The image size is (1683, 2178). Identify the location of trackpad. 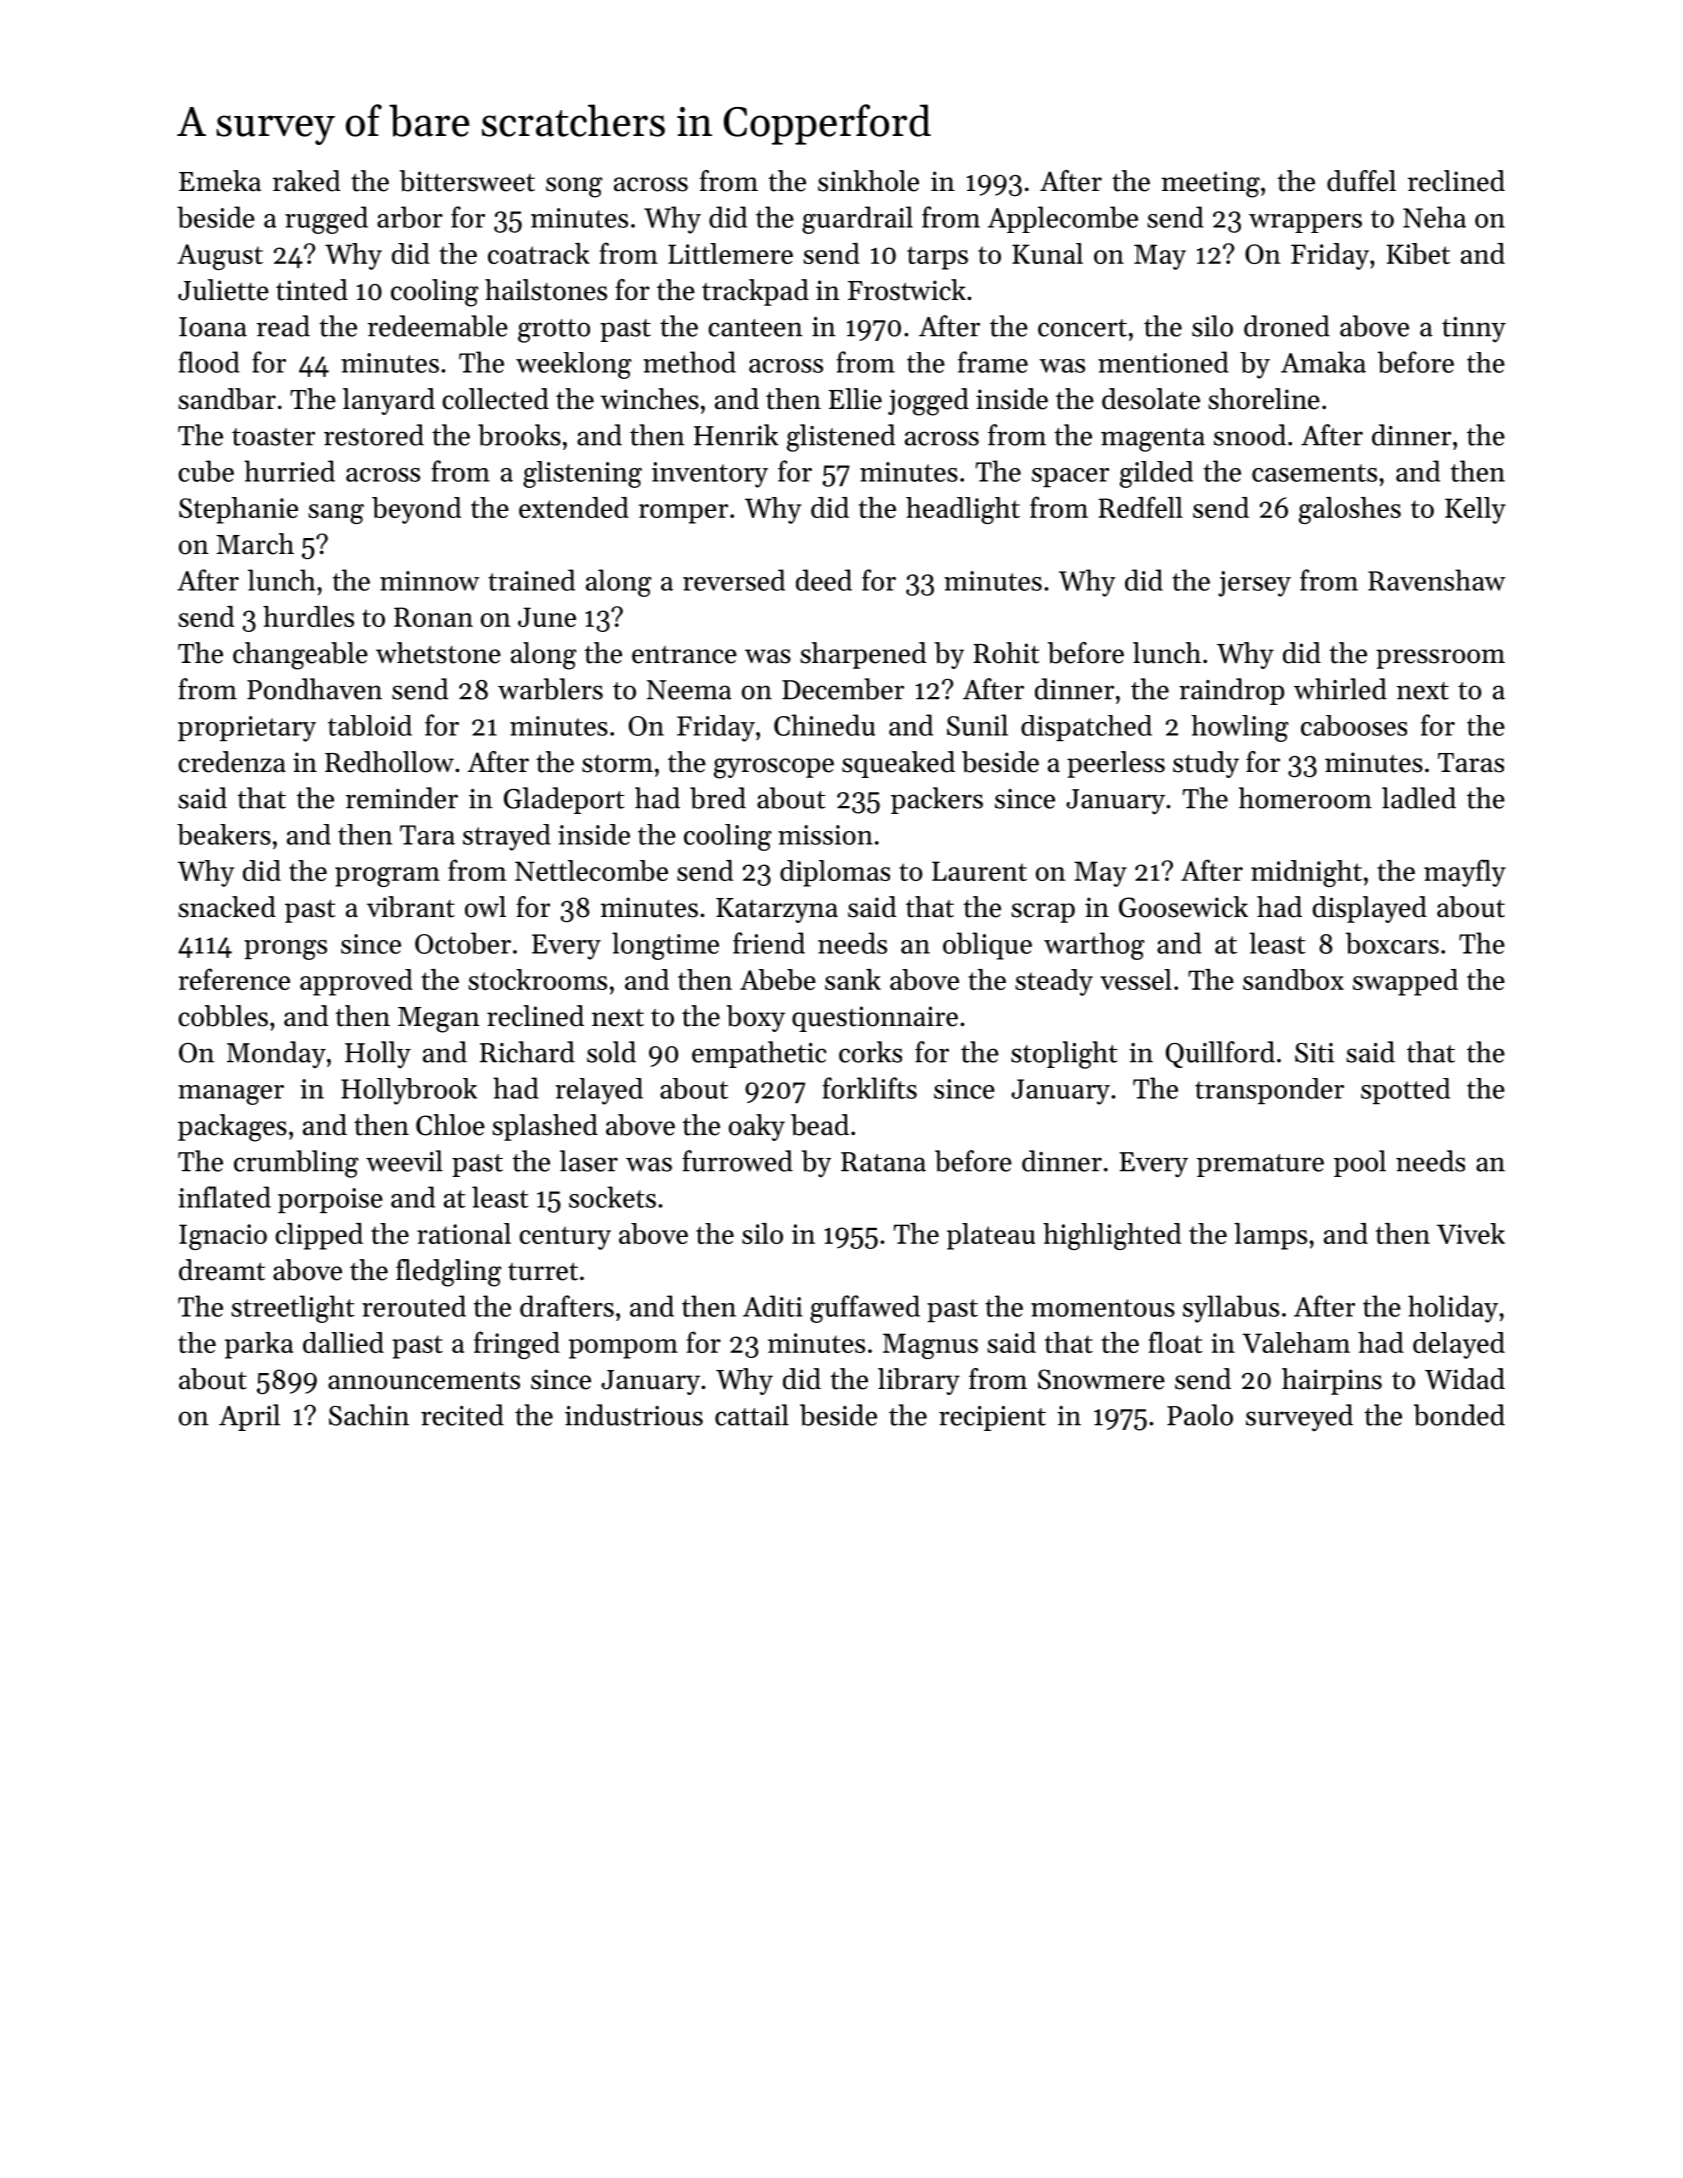
(755, 292).
